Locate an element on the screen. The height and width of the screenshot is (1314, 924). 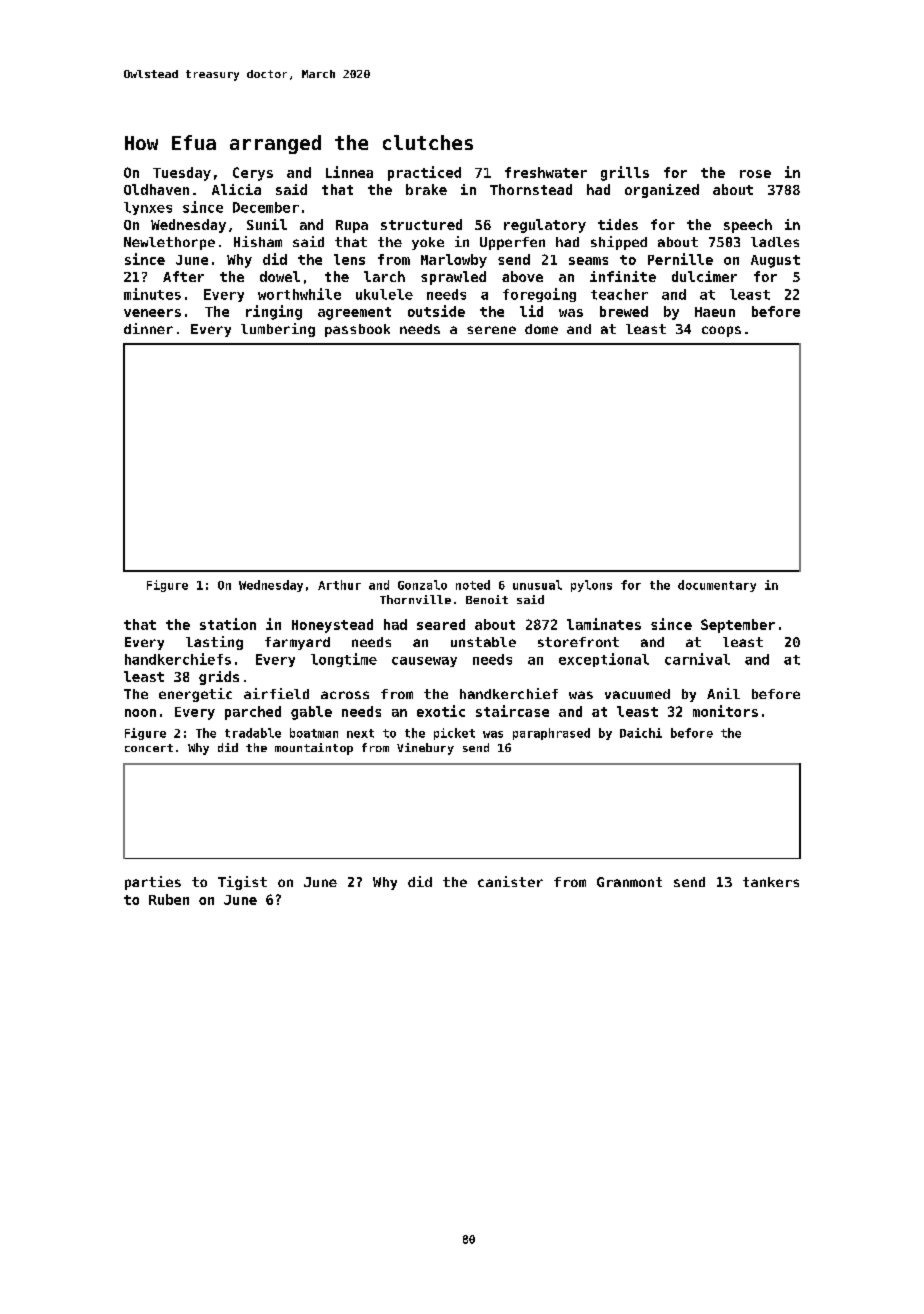
rose is located at coordinates (755, 174).
